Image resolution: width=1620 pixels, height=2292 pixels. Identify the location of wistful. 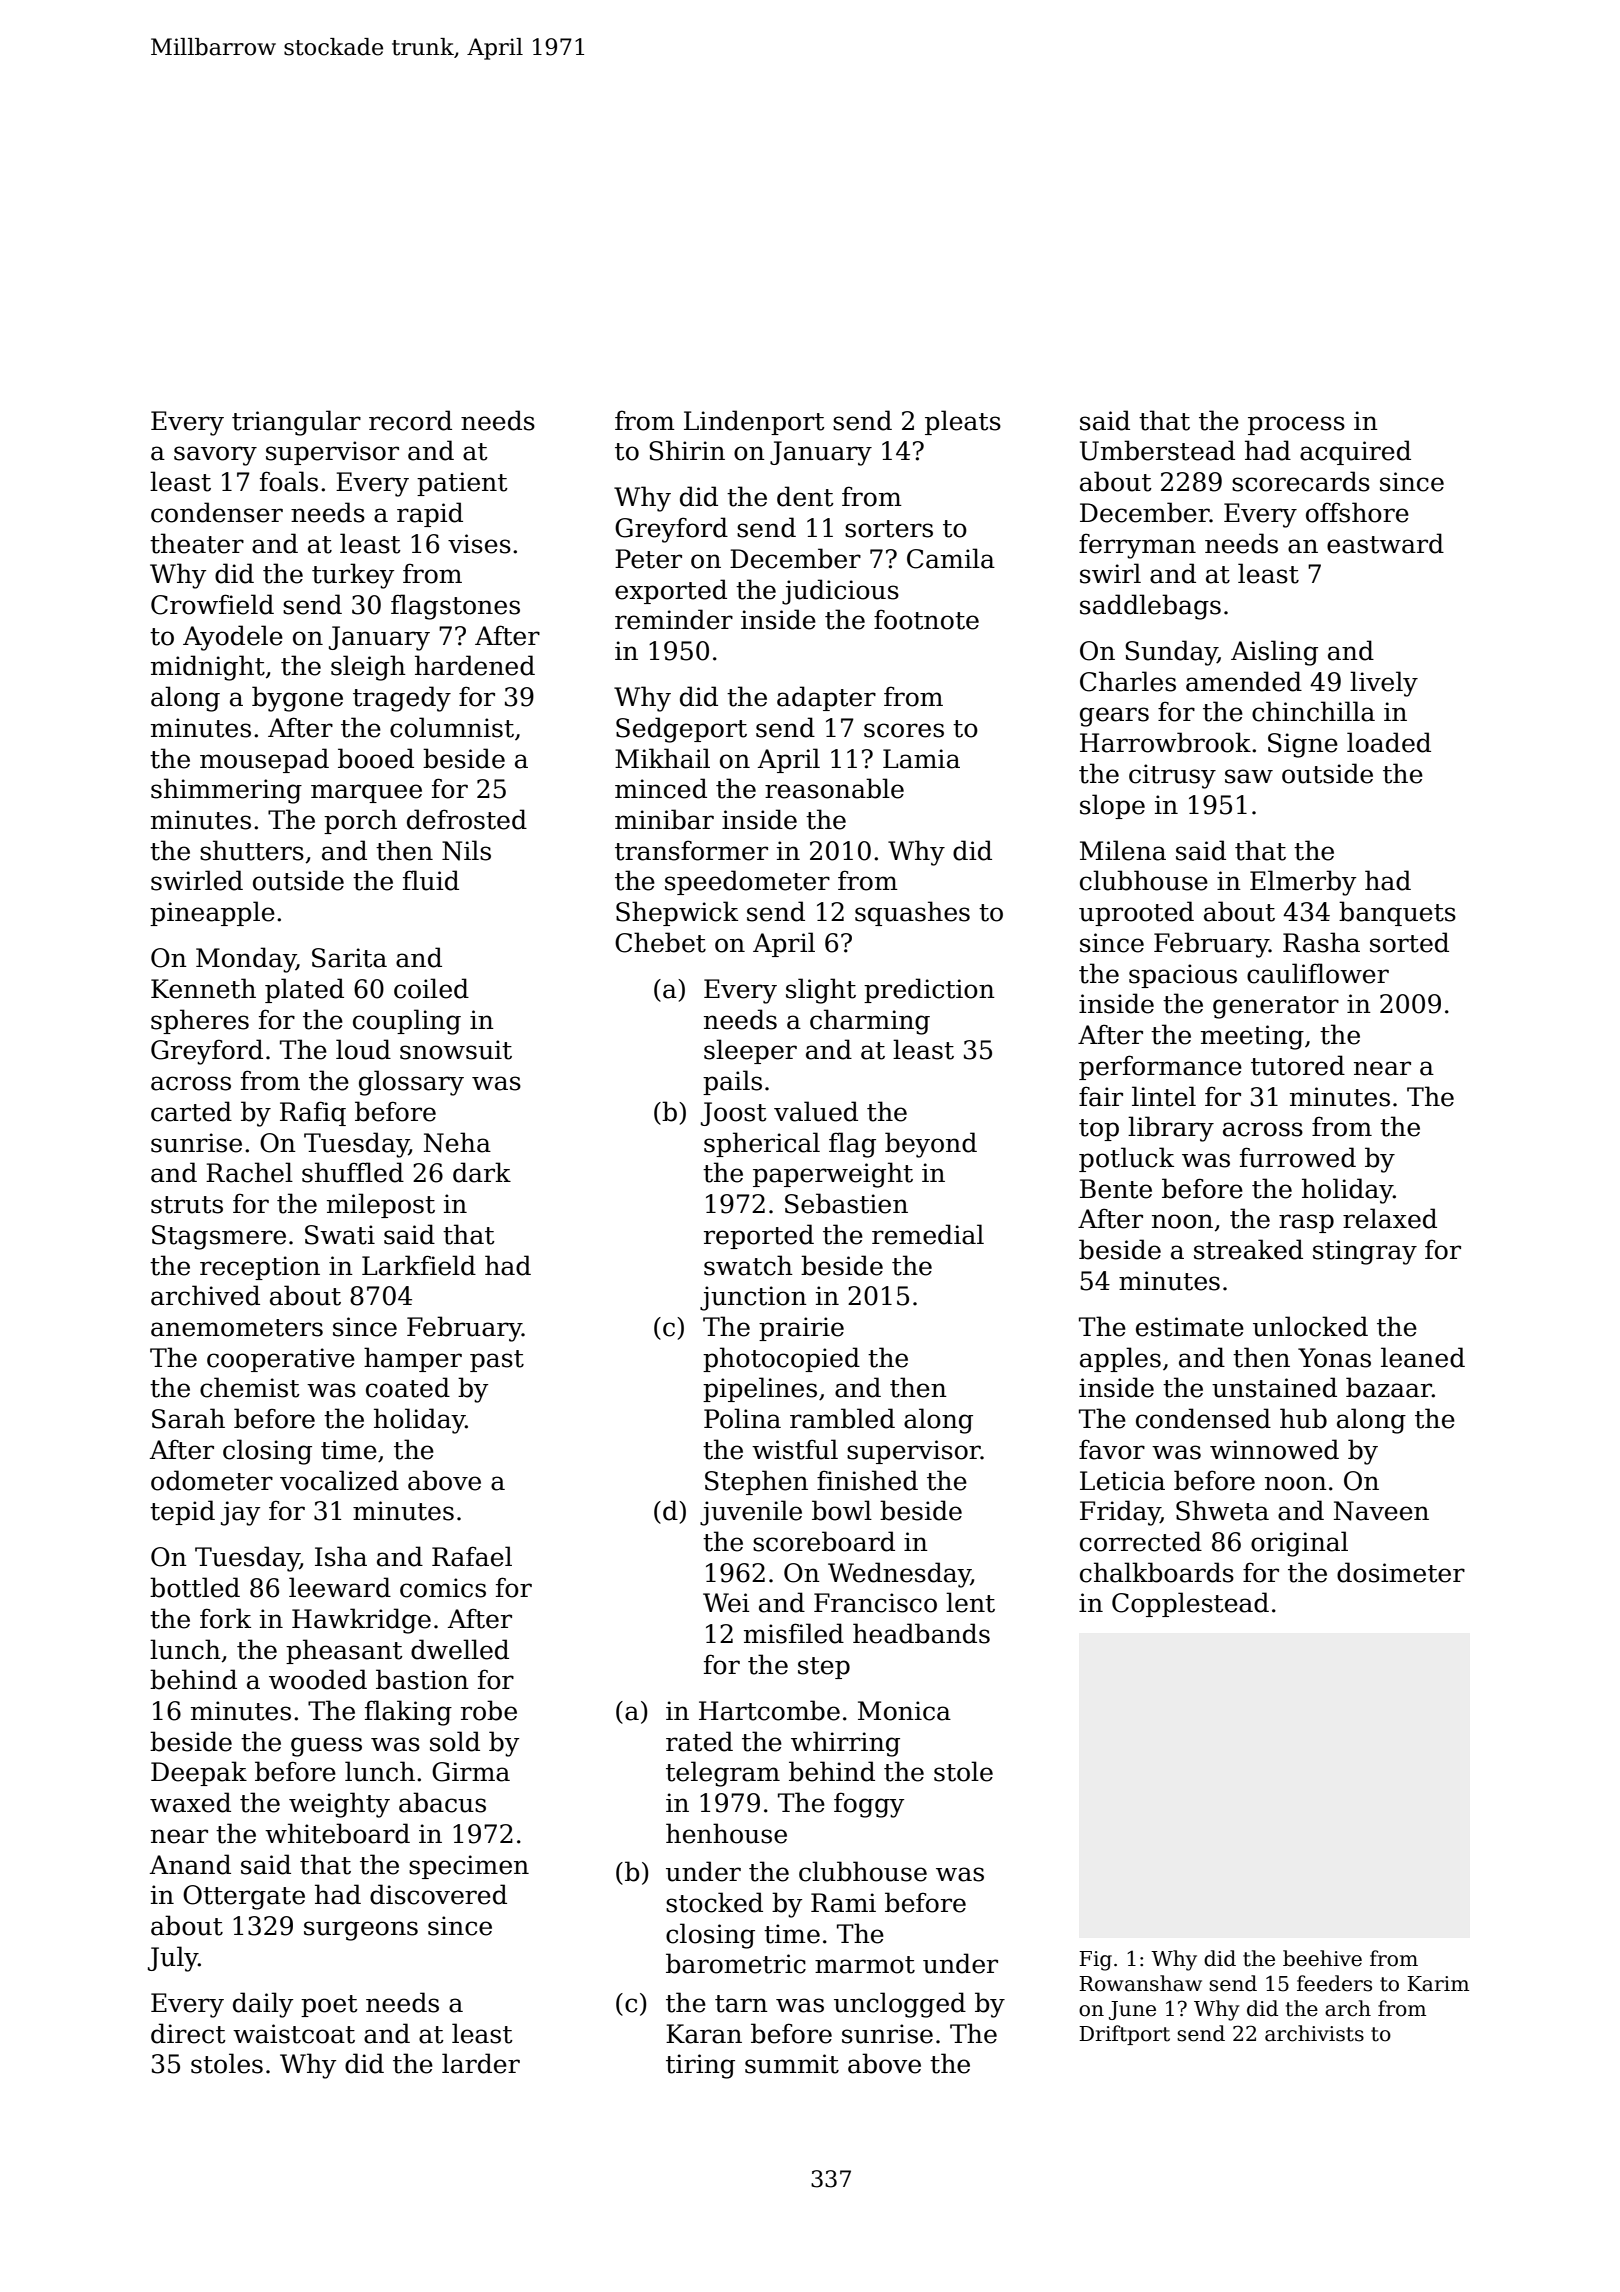
(795, 1449).
